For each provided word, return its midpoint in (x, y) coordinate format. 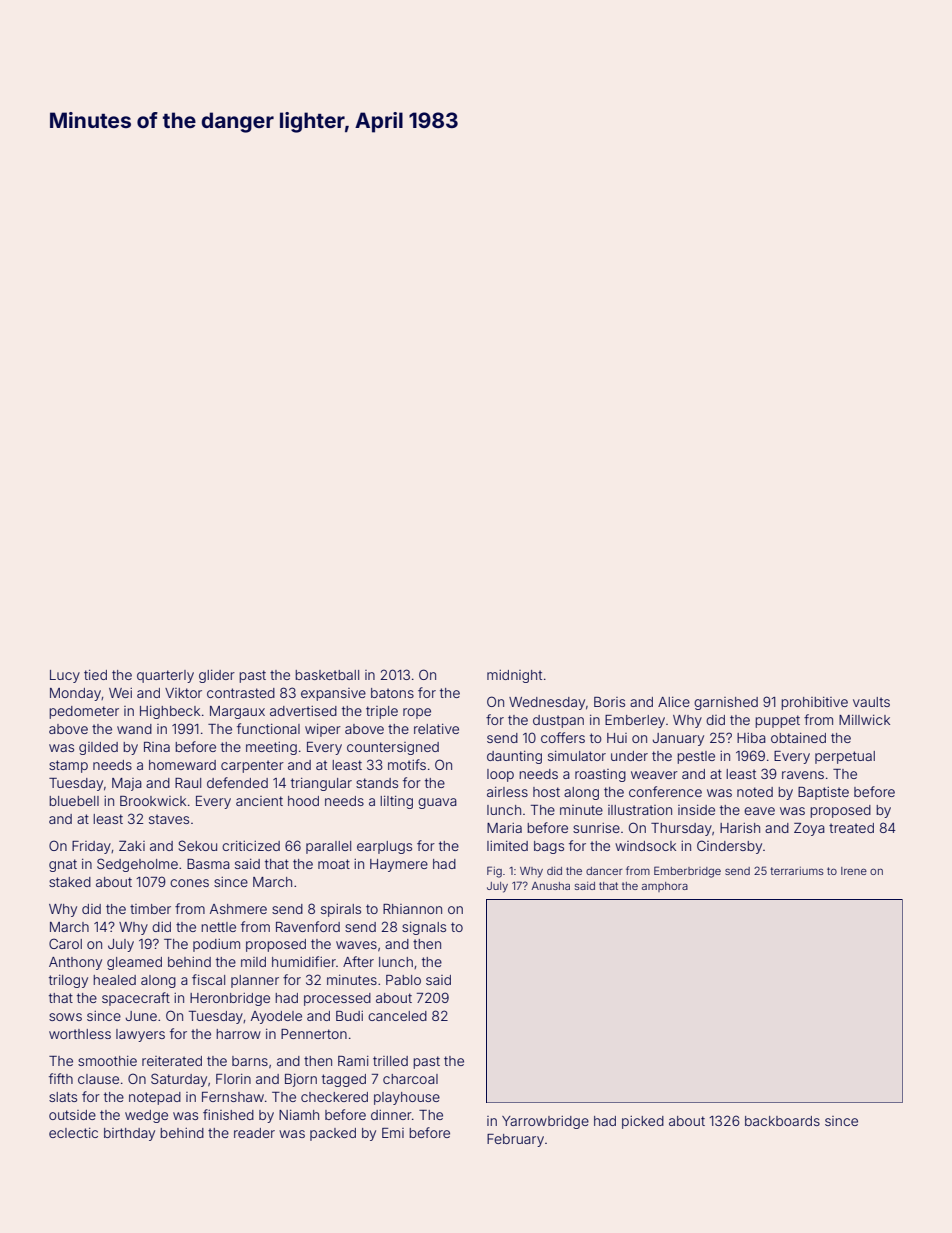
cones (189, 883)
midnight (514, 676)
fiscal (208, 979)
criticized (251, 846)
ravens (803, 775)
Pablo (403, 980)
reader (254, 1133)
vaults (871, 702)
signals (424, 928)
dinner (391, 1115)
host (546, 792)
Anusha (550, 886)
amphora (665, 887)
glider (217, 676)
